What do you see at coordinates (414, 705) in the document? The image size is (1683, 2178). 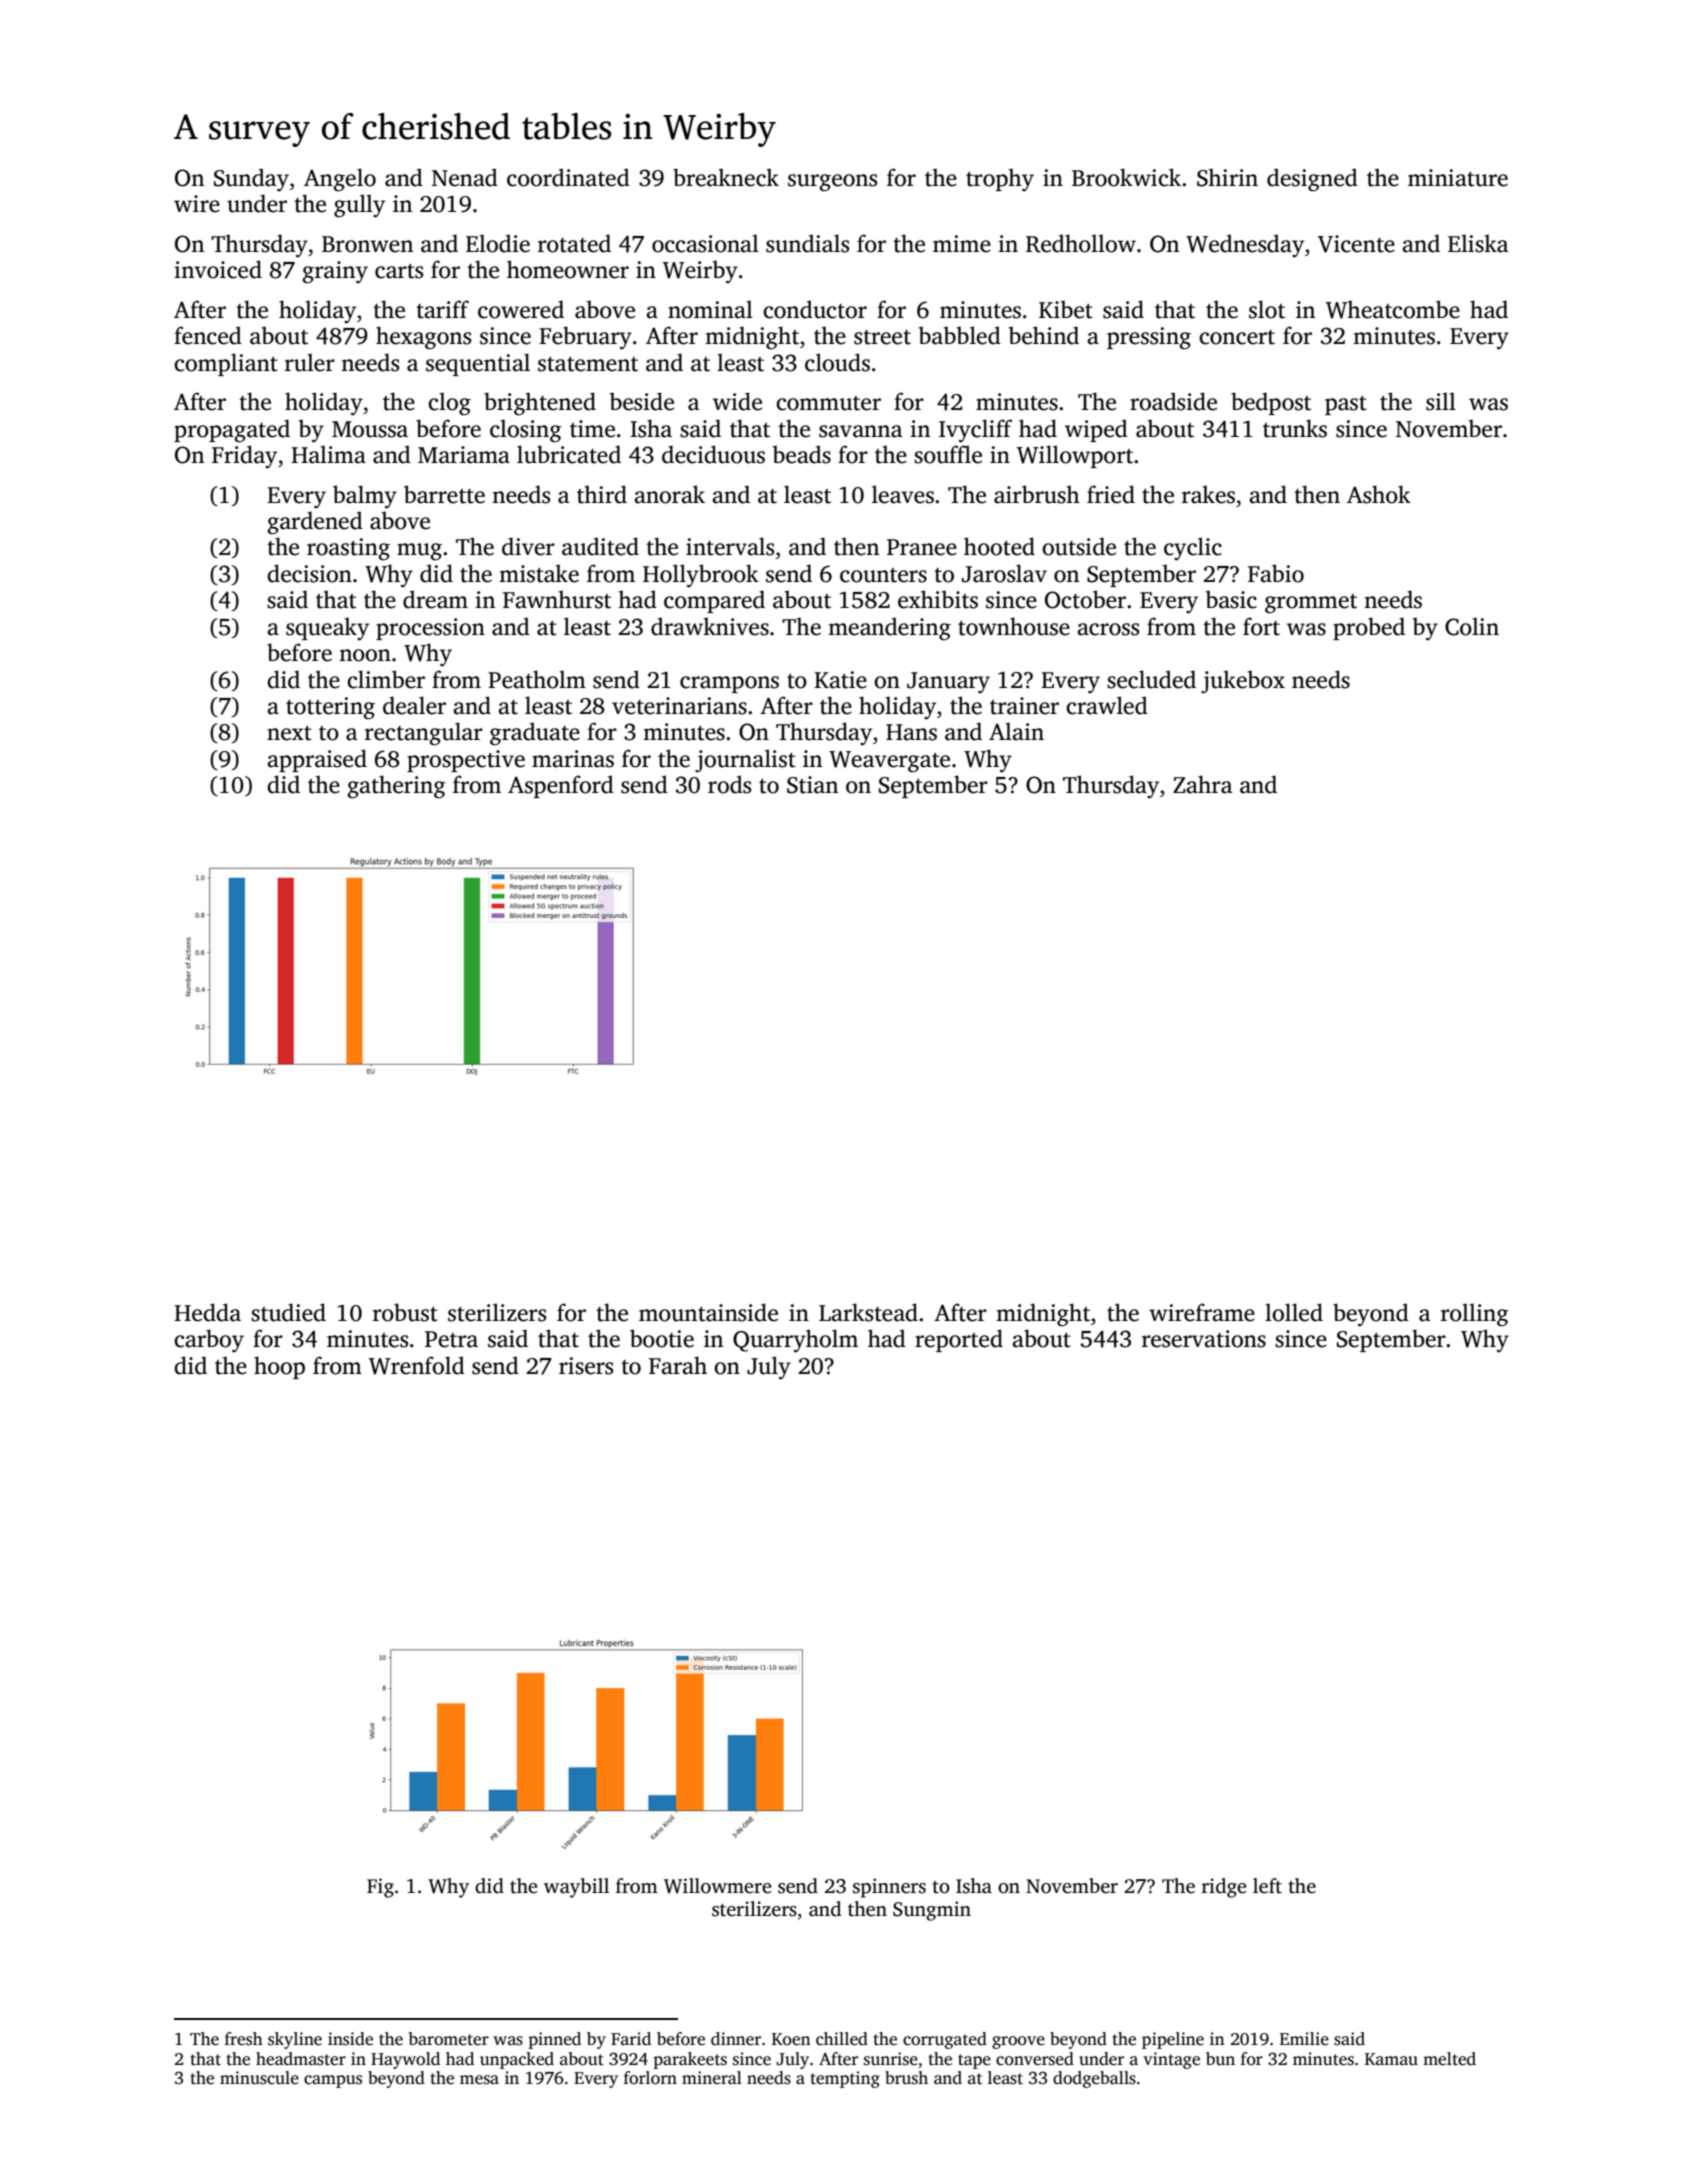 I see `dealer` at bounding box center [414, 705].
